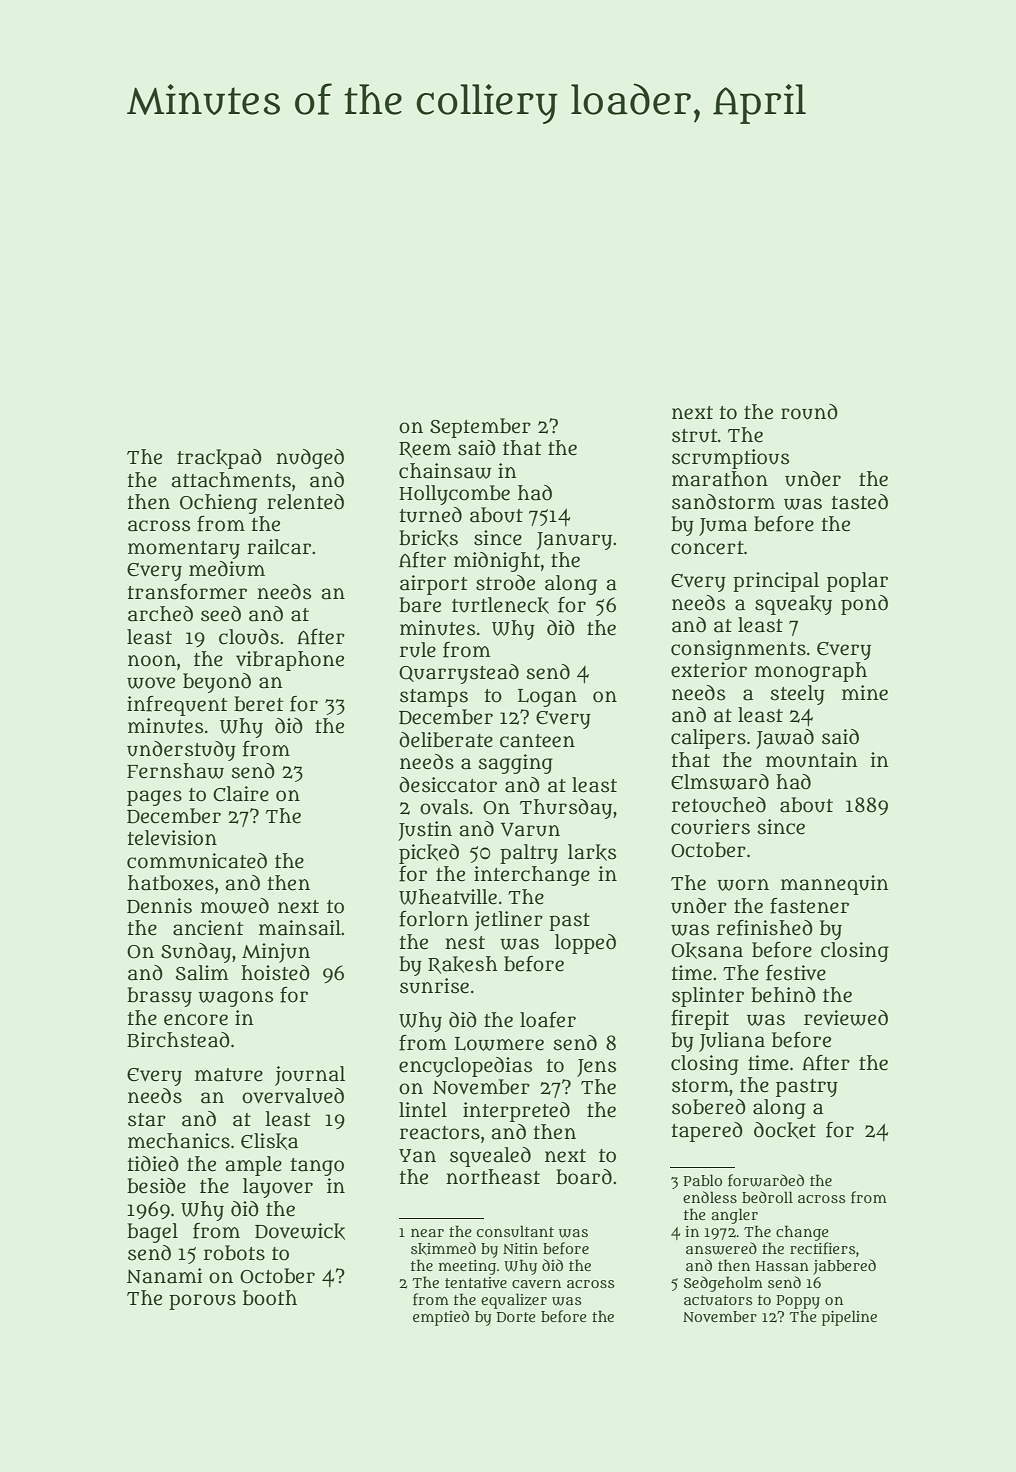  I want to click on television, so click(172, 838).
